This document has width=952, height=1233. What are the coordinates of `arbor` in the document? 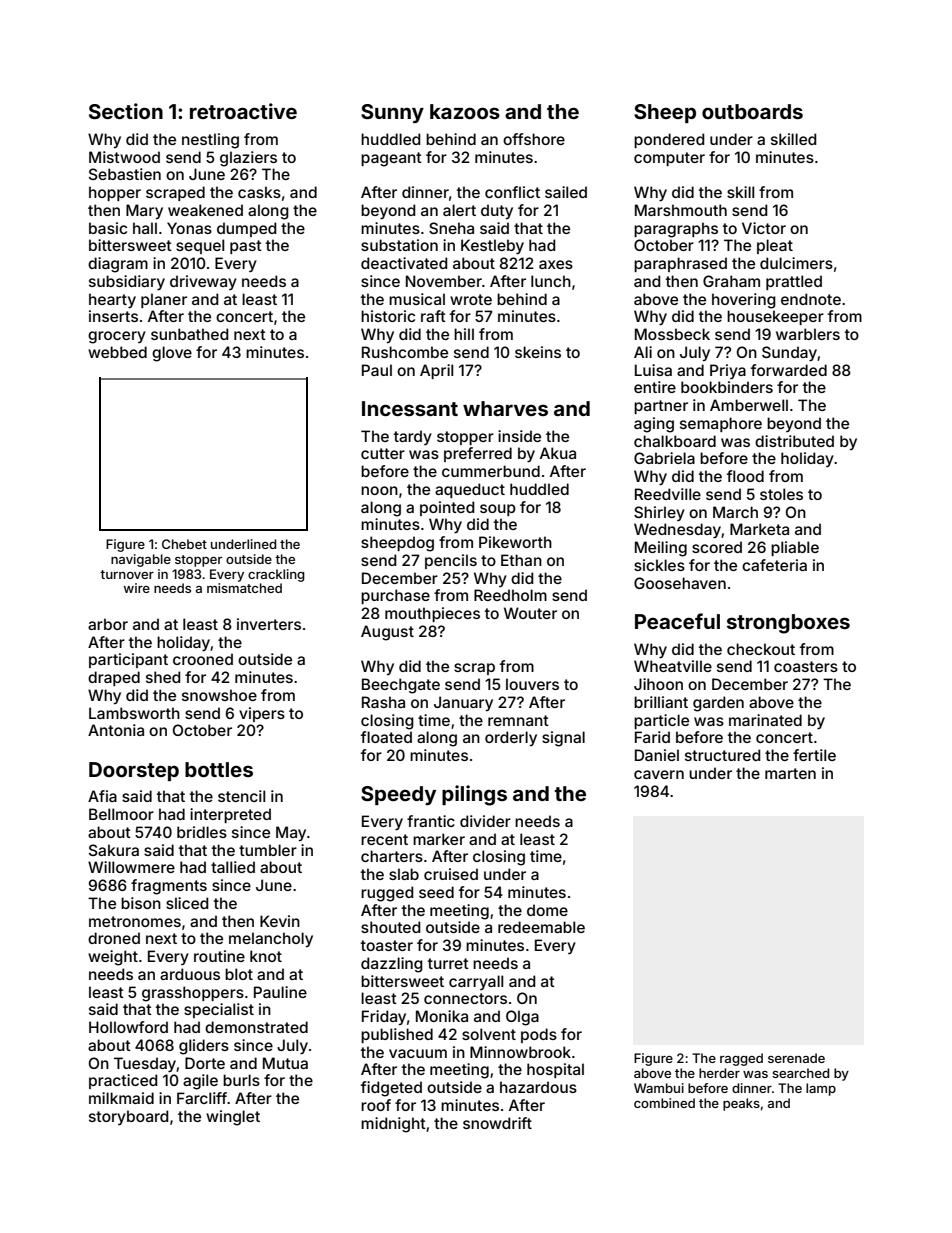 It's located at (108, 624).
